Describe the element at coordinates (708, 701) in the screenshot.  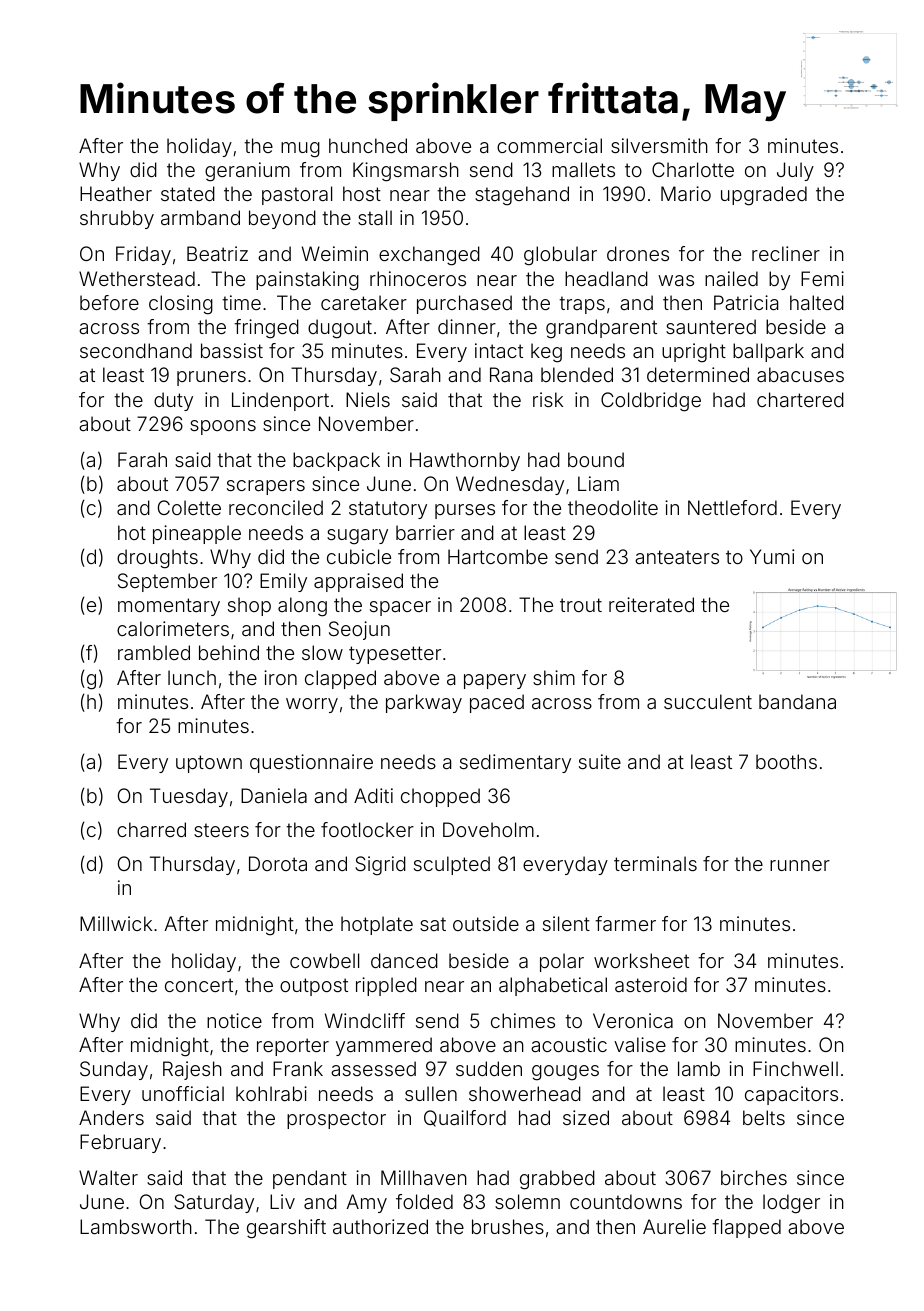
I see `succulent` at that location.
